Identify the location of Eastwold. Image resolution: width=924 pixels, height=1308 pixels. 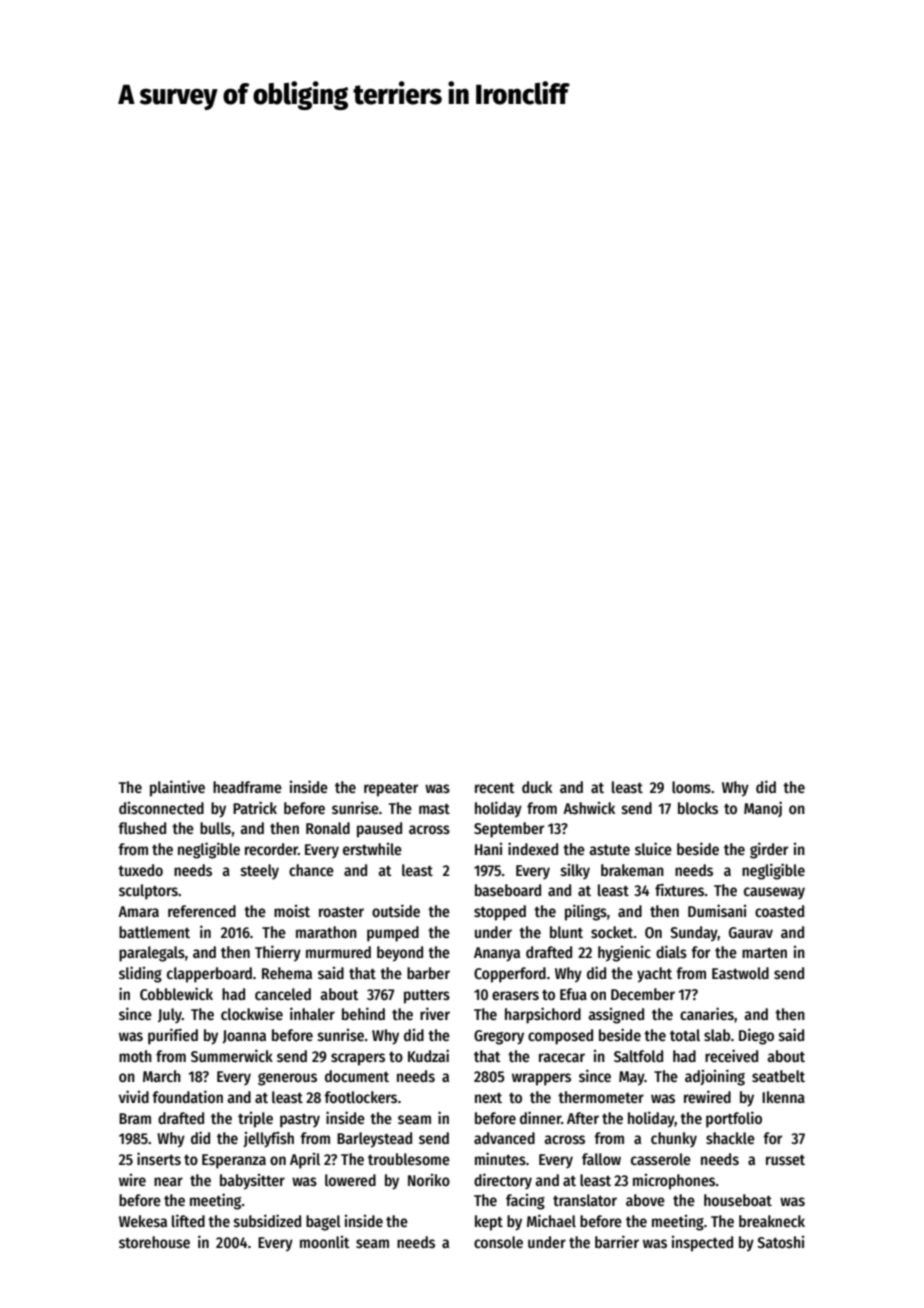
(740, 973).
